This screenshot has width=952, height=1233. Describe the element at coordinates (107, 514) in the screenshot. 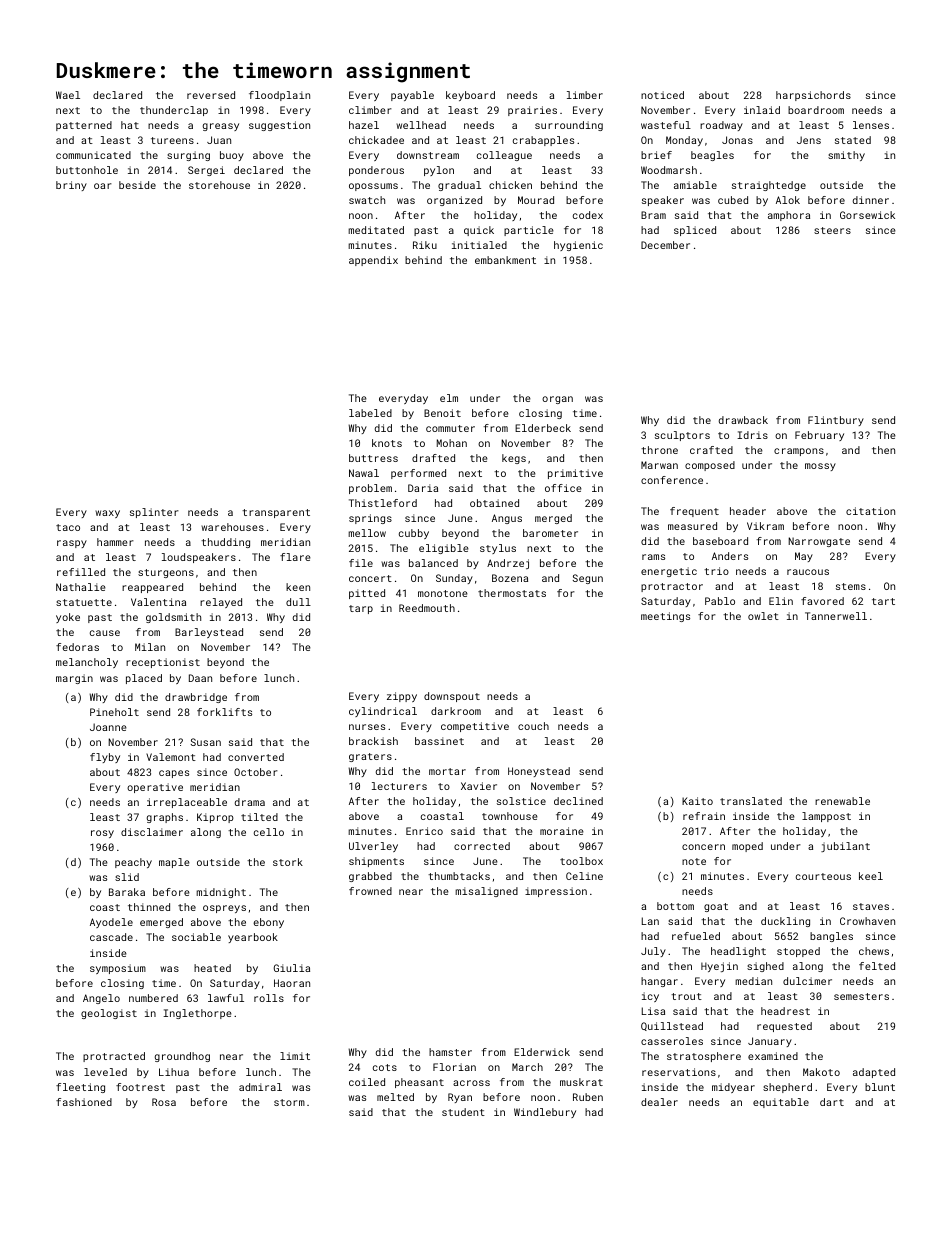

I see `waxy` at that location.
